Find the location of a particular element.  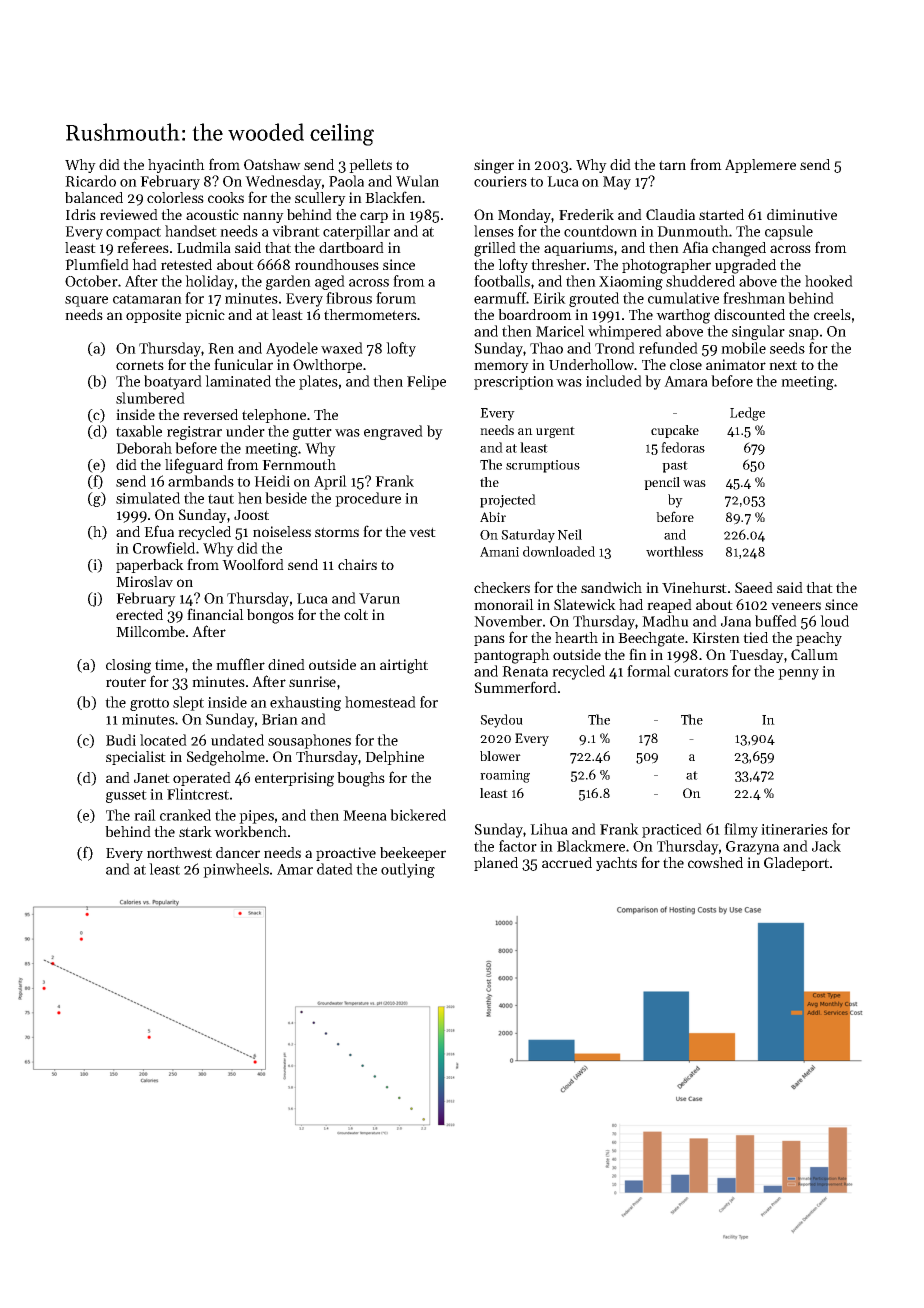

Deborah is located at coordinates (144, 448).
